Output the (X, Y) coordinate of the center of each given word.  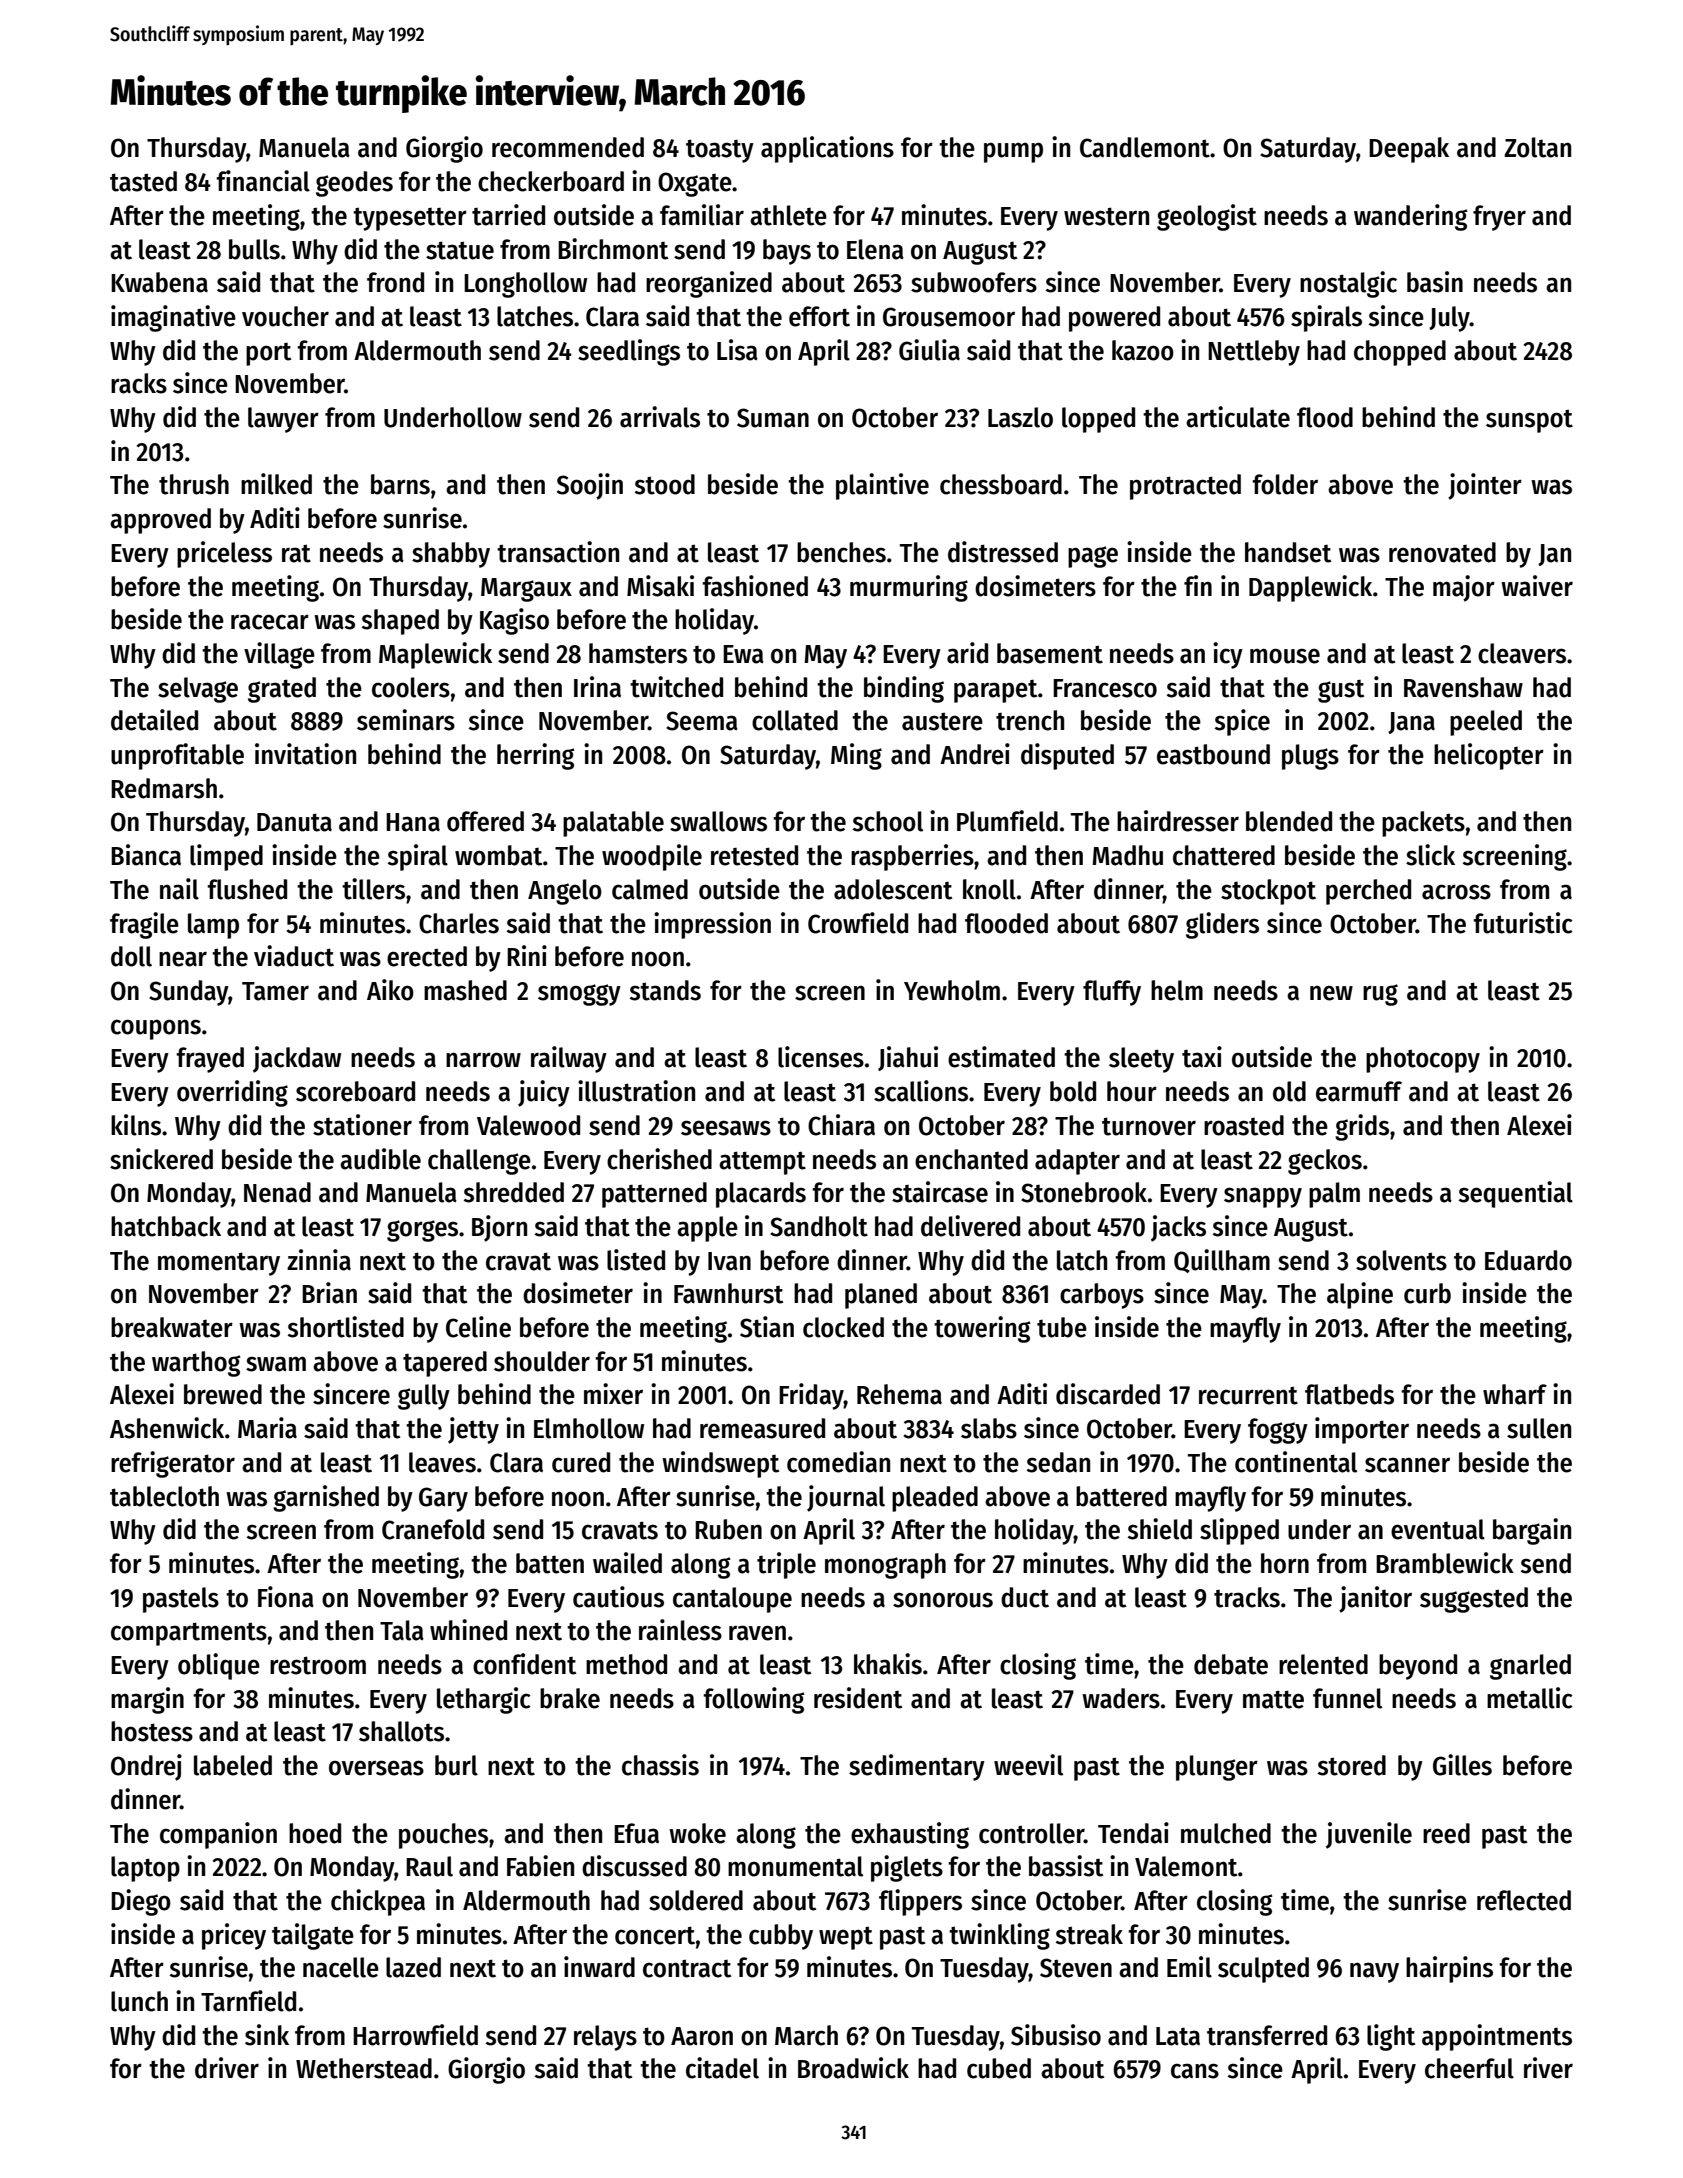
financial (263, 181)
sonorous (943, 1600)
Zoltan (1537, 147)
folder (1285, 484)
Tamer (275, 991)
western (1106, 216)
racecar (270, 622)
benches (841, 552)
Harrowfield (415, 2035)
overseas (376, 1768)
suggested (1474, 1600)
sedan (1058, 1462)
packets (1423, 824)
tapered (445, 1364)
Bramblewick (1445, 1563)
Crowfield (858, 923)
